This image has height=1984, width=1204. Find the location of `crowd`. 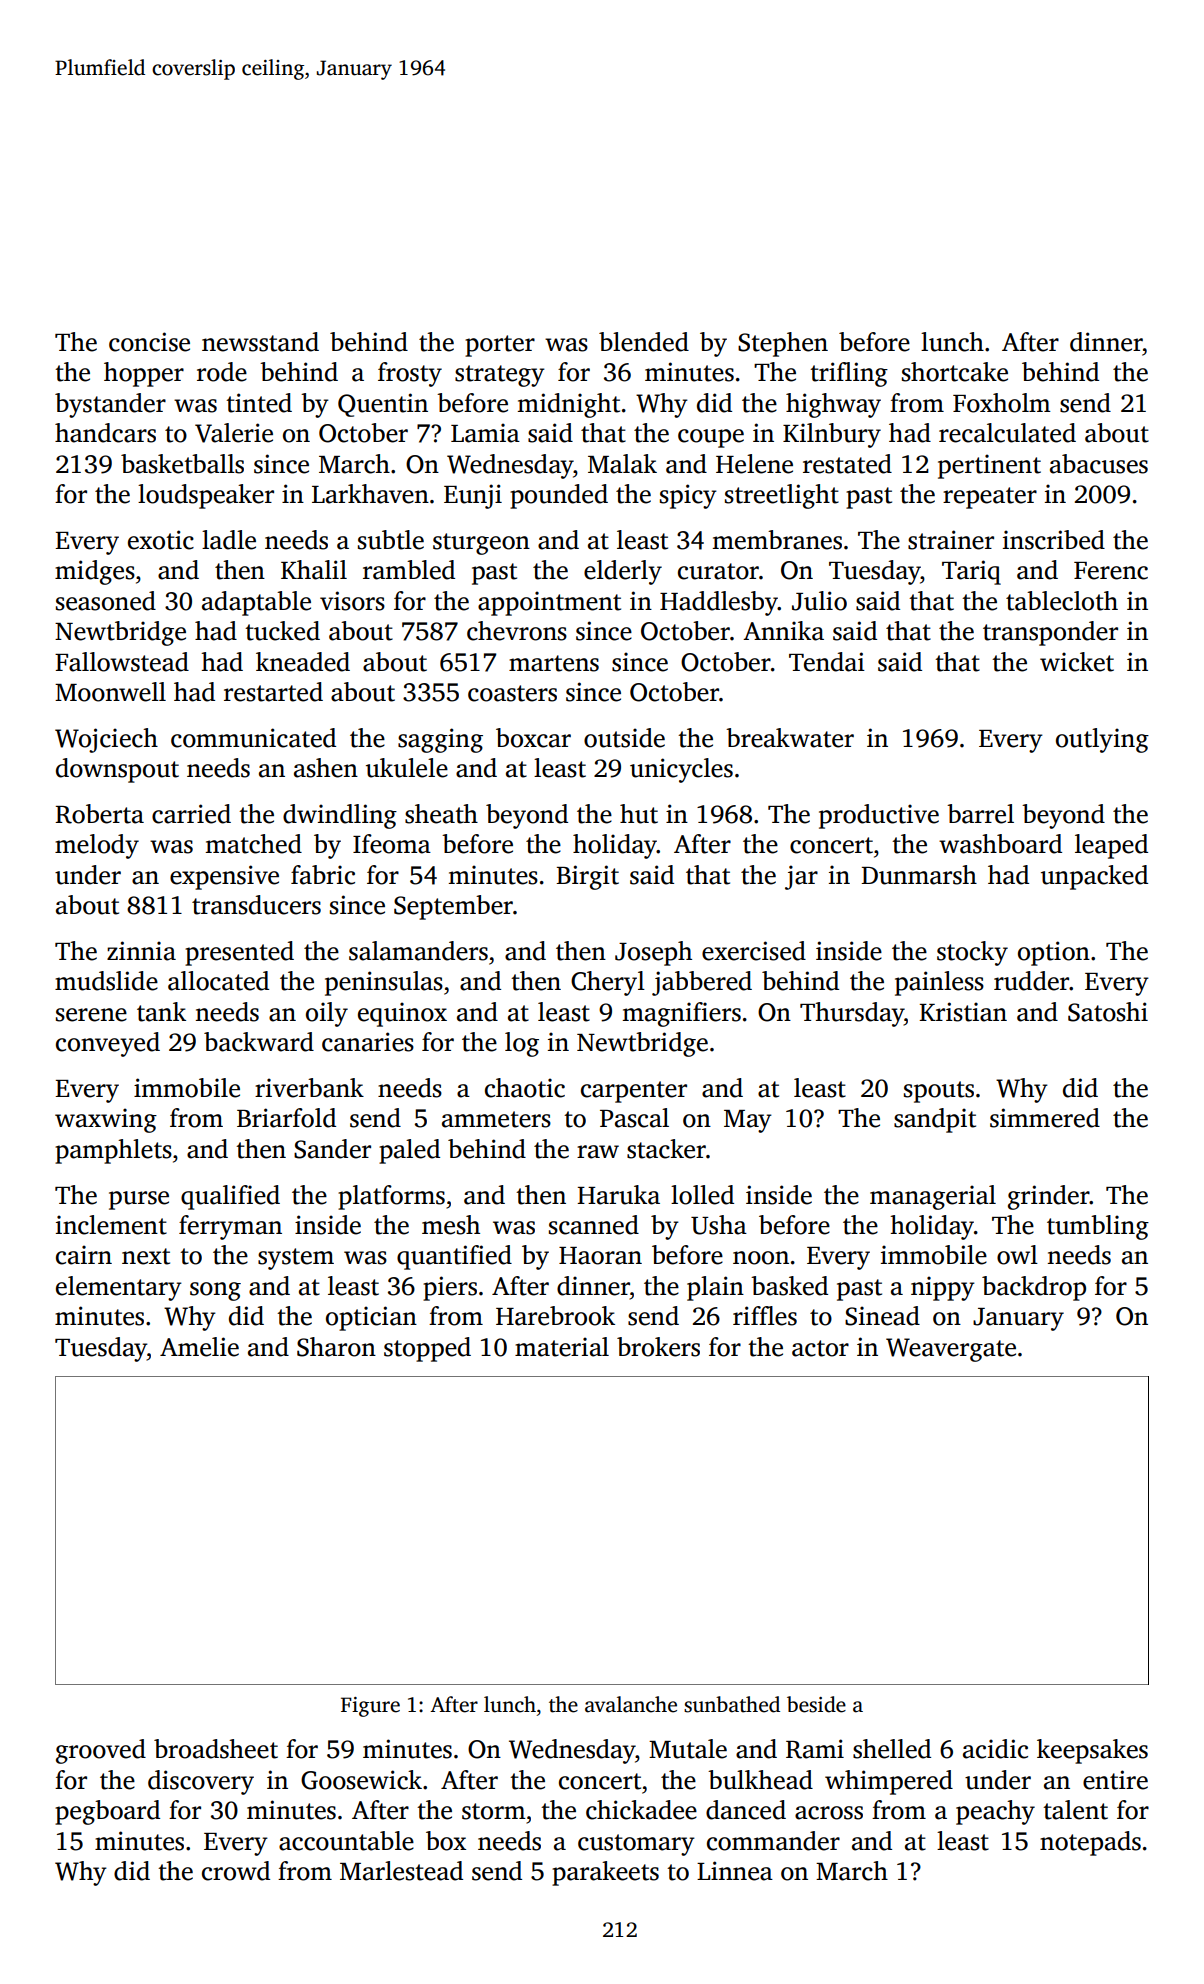

crowd is located at coordinates (236, 1871).
